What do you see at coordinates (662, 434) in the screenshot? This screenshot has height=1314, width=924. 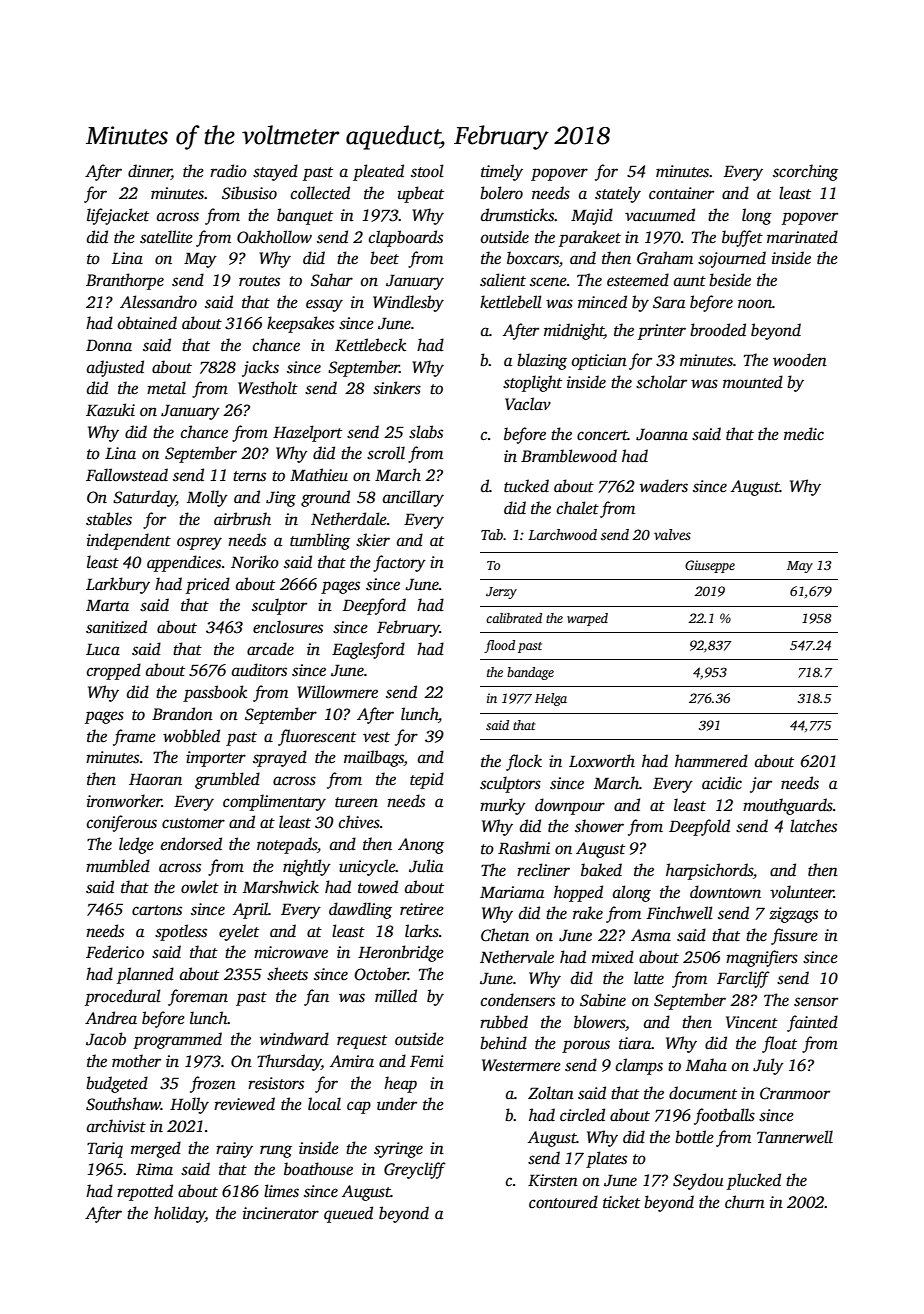 I see `Joanna` at bounding box center [662, 434].
